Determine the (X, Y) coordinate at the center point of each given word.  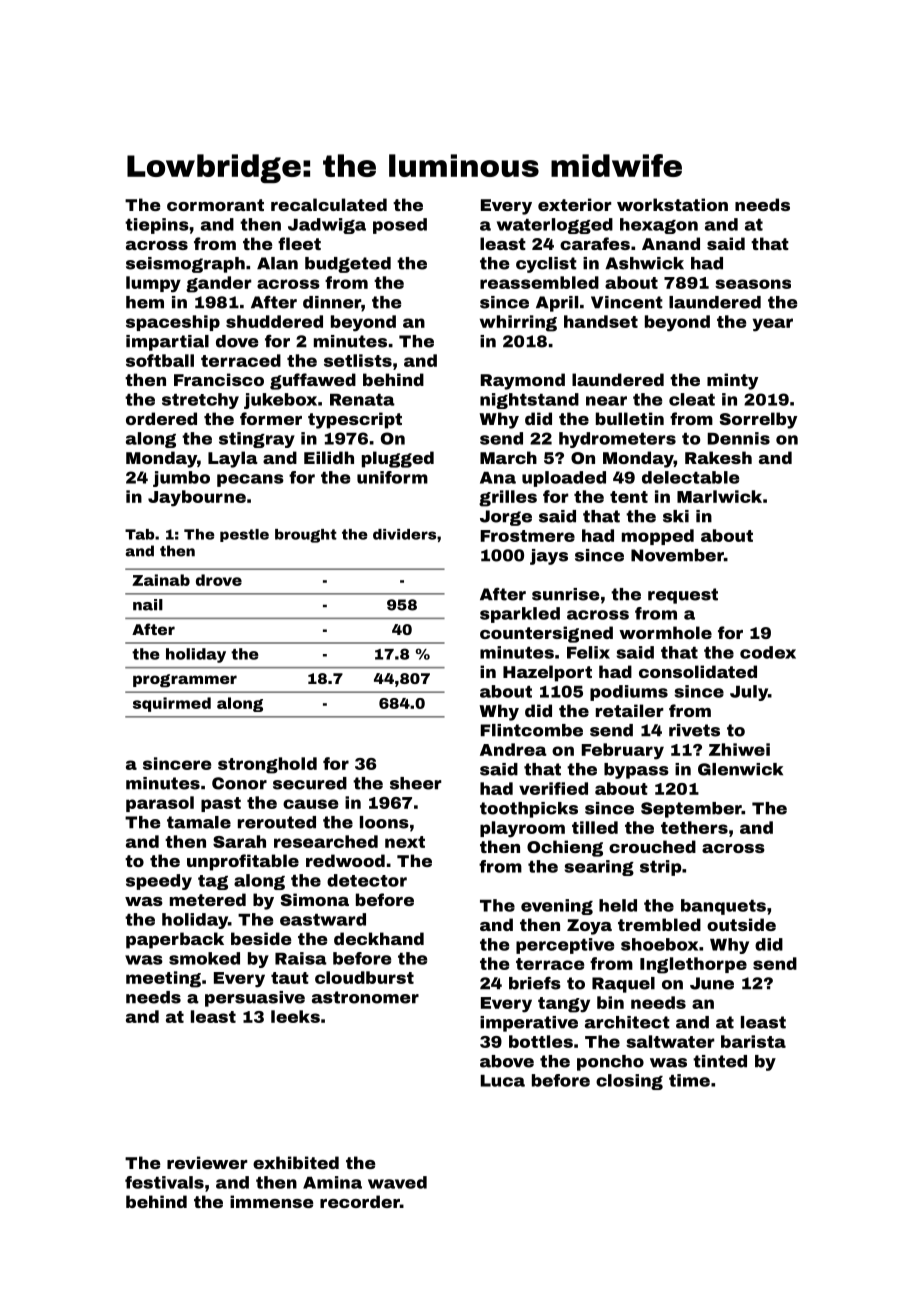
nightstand (529, 401)
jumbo (181, 479)
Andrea (513, 749)
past (221, 804)
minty (732, 381)
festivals (164, 1182)
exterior (575, 204)
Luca (503, 1081)
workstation (672, 204)
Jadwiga (327, 226)
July (749, 693)
